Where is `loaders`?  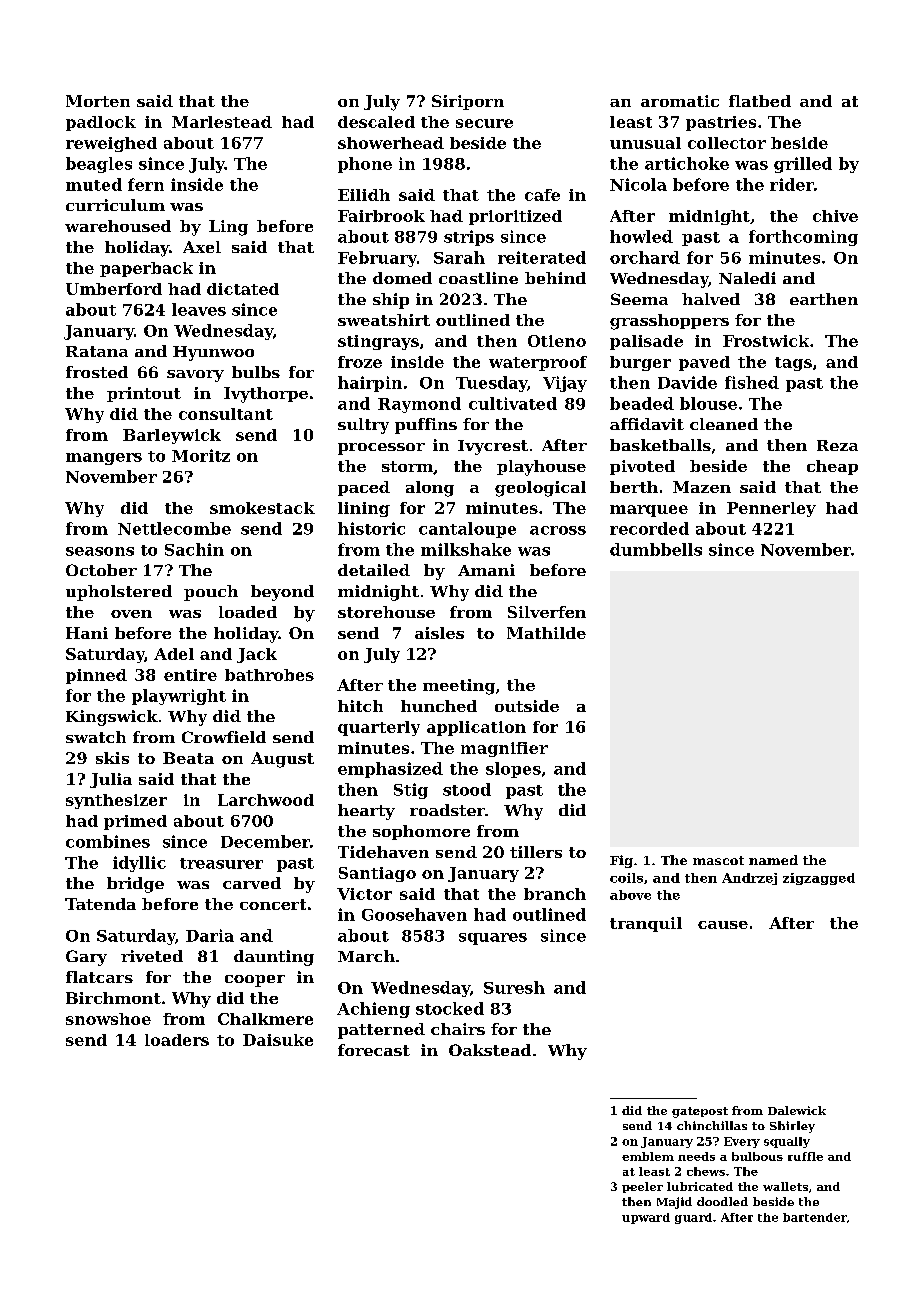 loaders is located at coordinates (177, 1040).
